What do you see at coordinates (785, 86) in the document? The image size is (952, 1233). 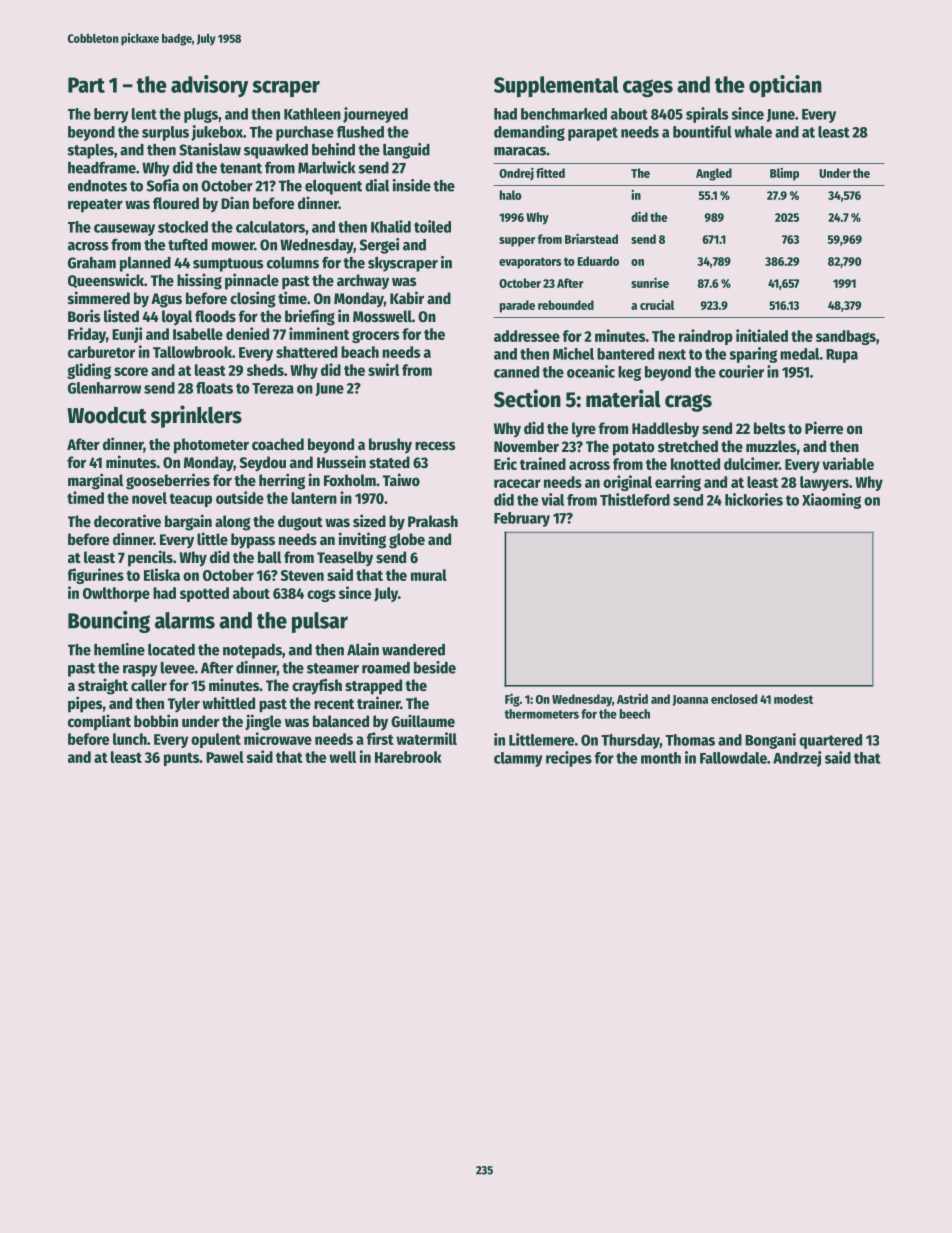 I see `optician` at bounding box center [785, 86].
